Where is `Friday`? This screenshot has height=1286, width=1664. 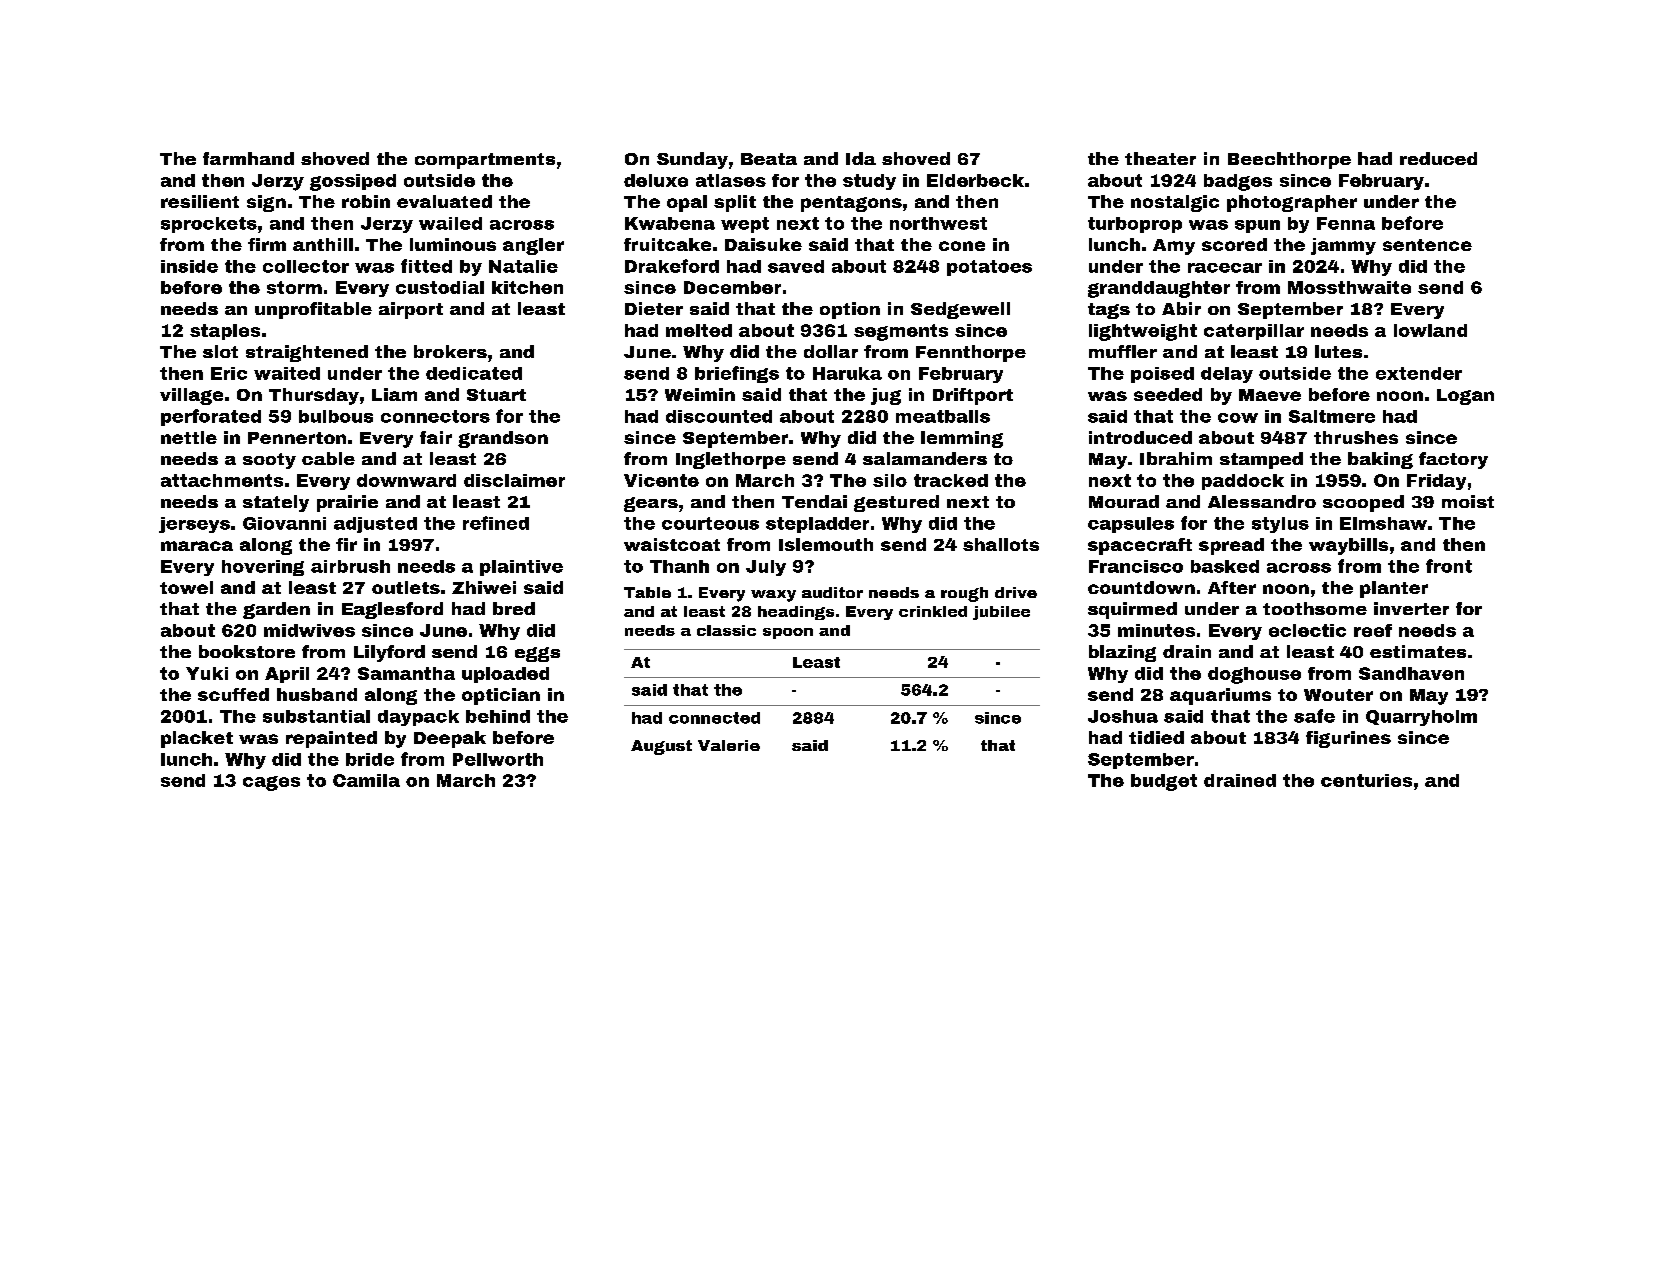 Friday is located at coordinates (1436, 482).
